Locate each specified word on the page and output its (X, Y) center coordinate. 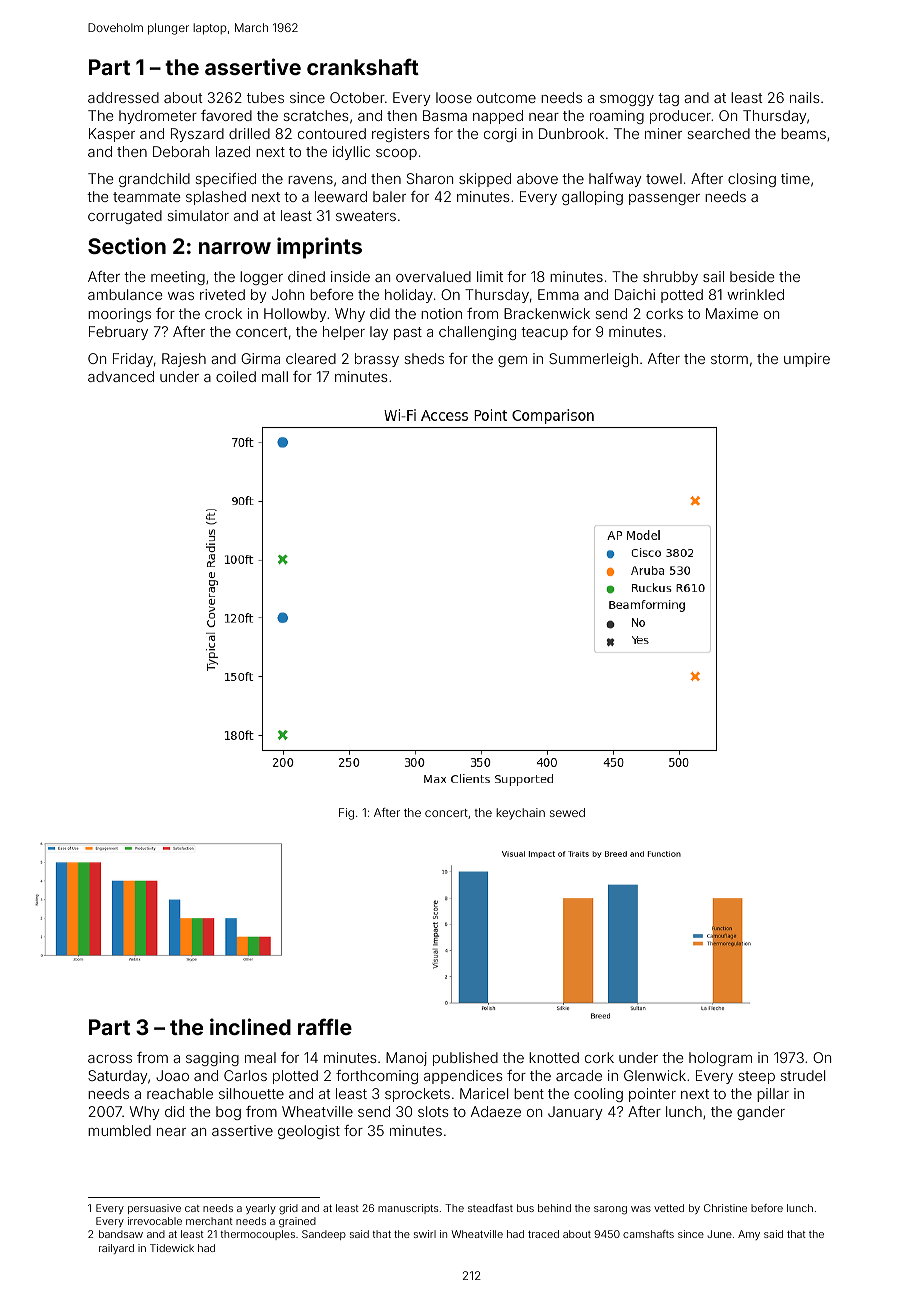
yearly (261, 1209)
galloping (592, 198)
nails (805, 97)
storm (729, 359)
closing (752, 180)
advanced (121, 376)
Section (127, 245)
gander (761, 1113)
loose (454, 97)
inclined (250, 1026)
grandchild (154, 180)
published (465, 1059)
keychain (520, 814)
